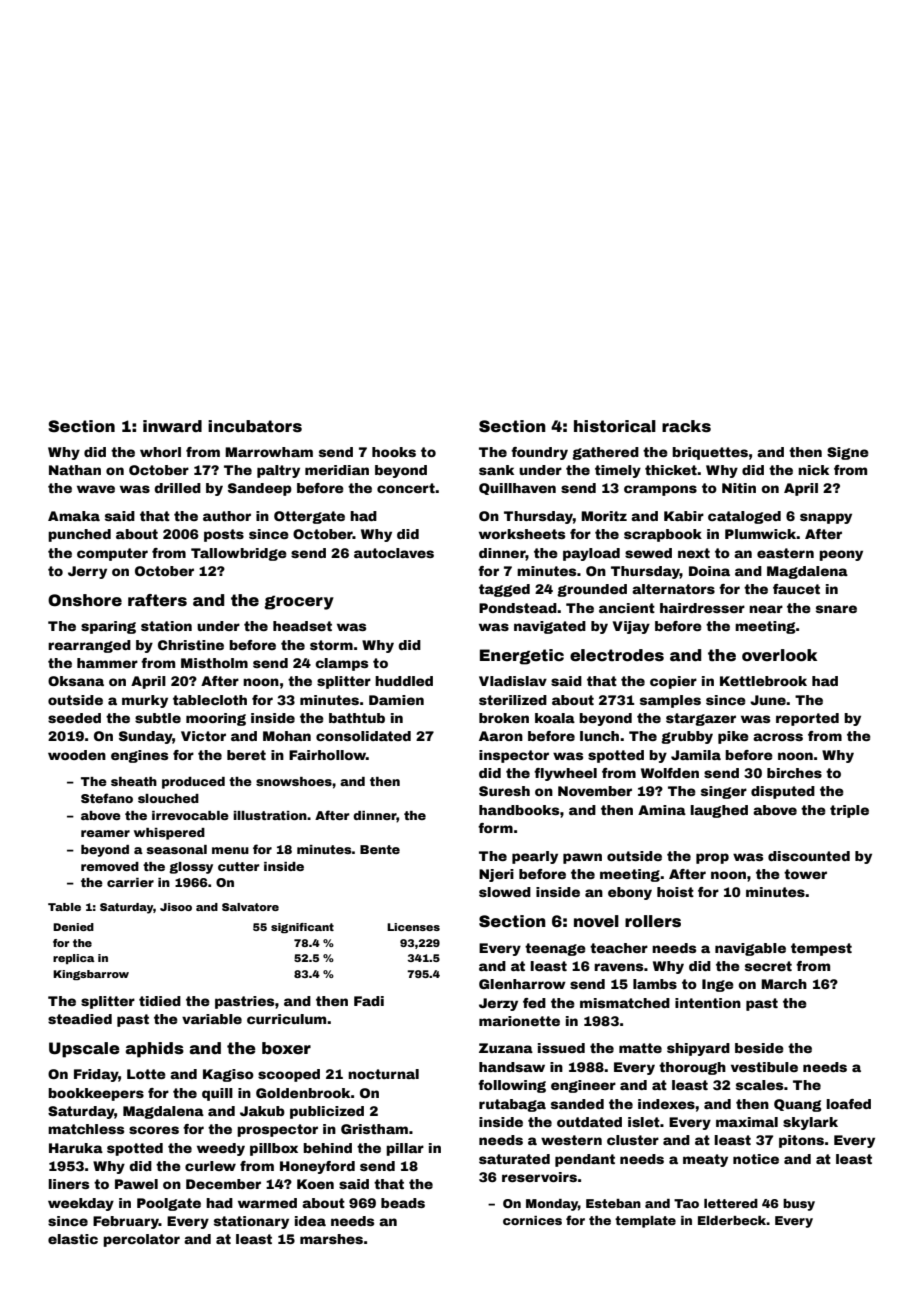  I want to click on beside, so click(759, 1048).
